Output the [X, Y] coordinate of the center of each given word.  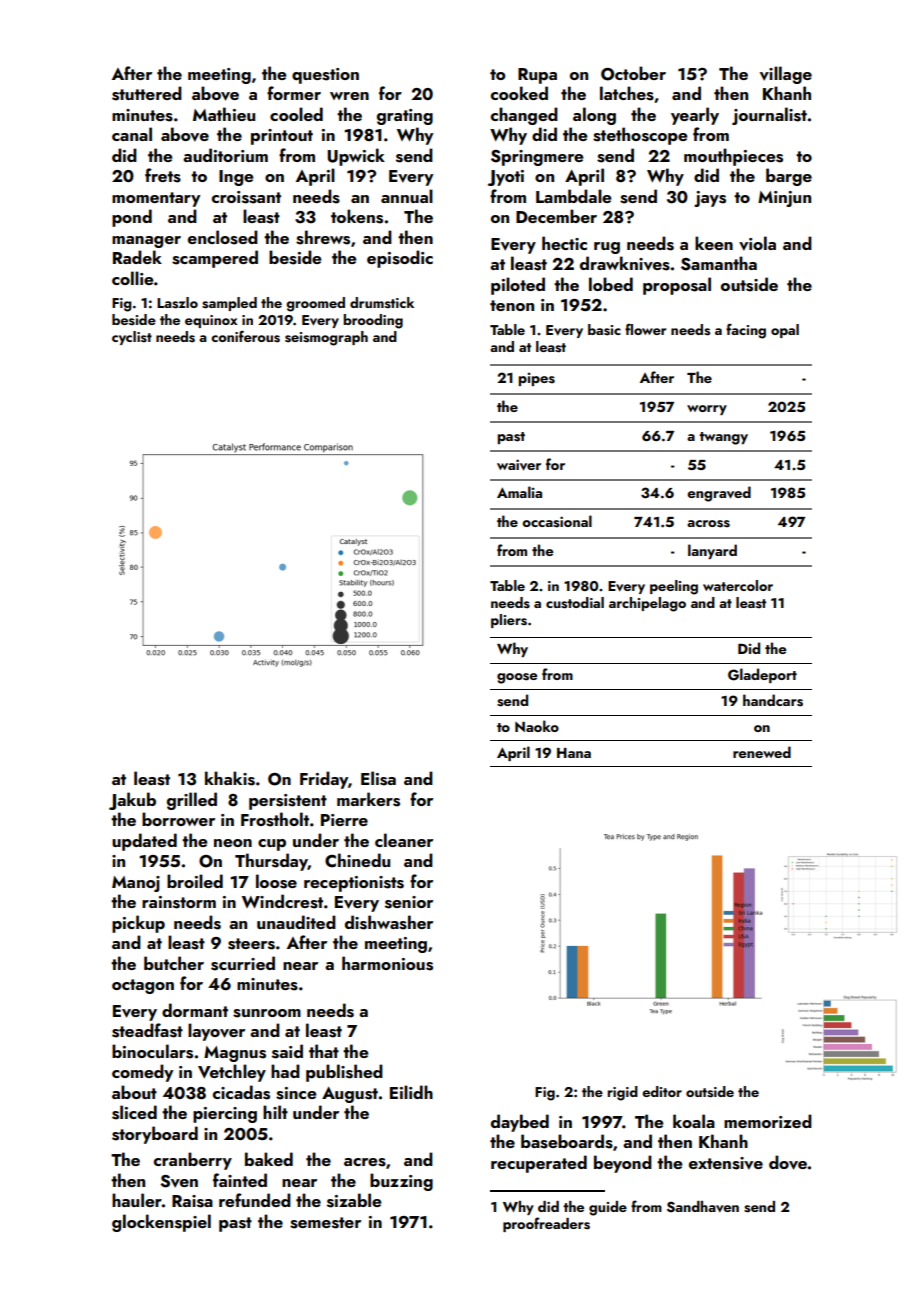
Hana [574, 753]
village [786, 75]
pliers [509, 621]
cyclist [132, 338]
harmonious [387, 963]
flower [645, 329]
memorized [768, 1121]
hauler [137, 1200]
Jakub [132, 801]
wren [349, 96]
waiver [519, 465]
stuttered [147, 93]
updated [144, 842]
